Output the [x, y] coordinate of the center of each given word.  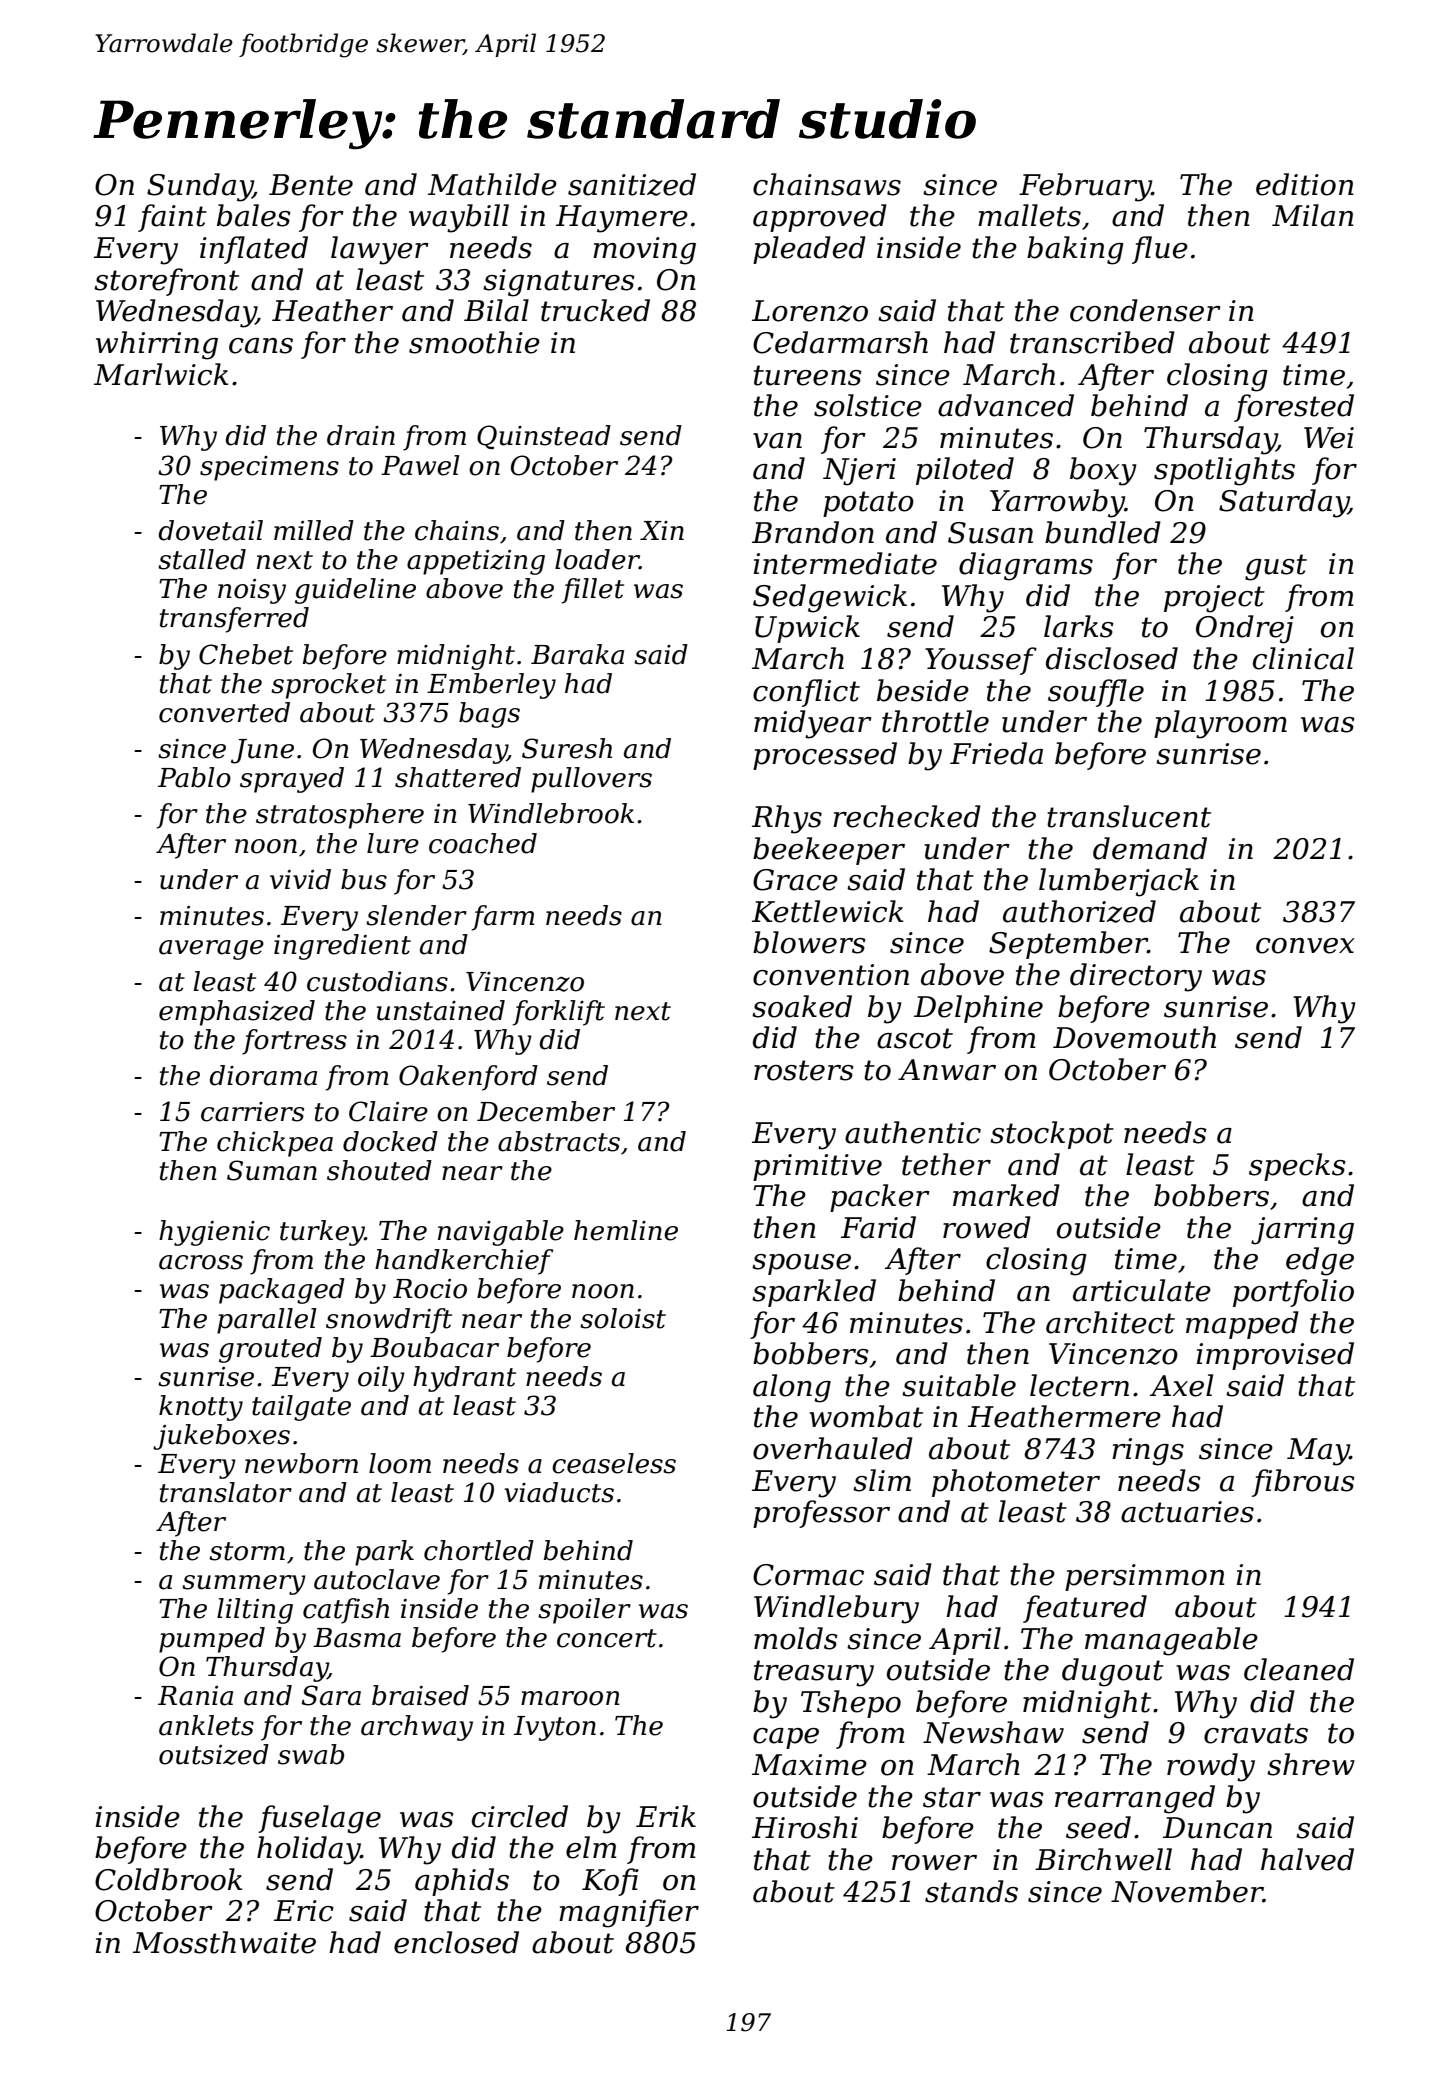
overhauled [833, 1448]
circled [520, 1816]
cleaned [1299, 1669]
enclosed [456, 1942]
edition [1305, 184]
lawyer [380, 250]
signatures [559, 283]
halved [1307, 1859]
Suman [272, 1170]
